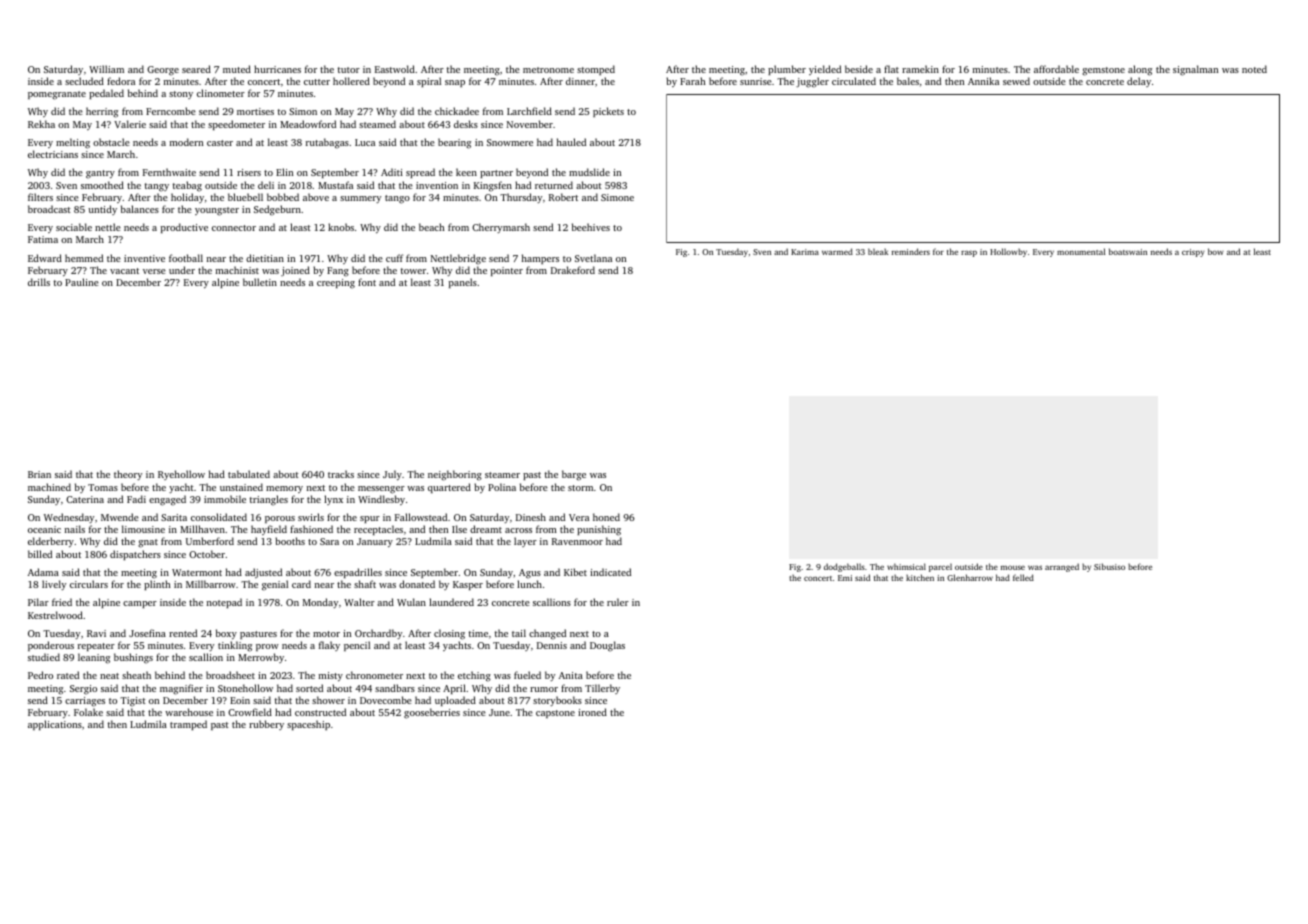 This document has width=1308, height=924. I want to click on Wednesday, so click(69, 518).
